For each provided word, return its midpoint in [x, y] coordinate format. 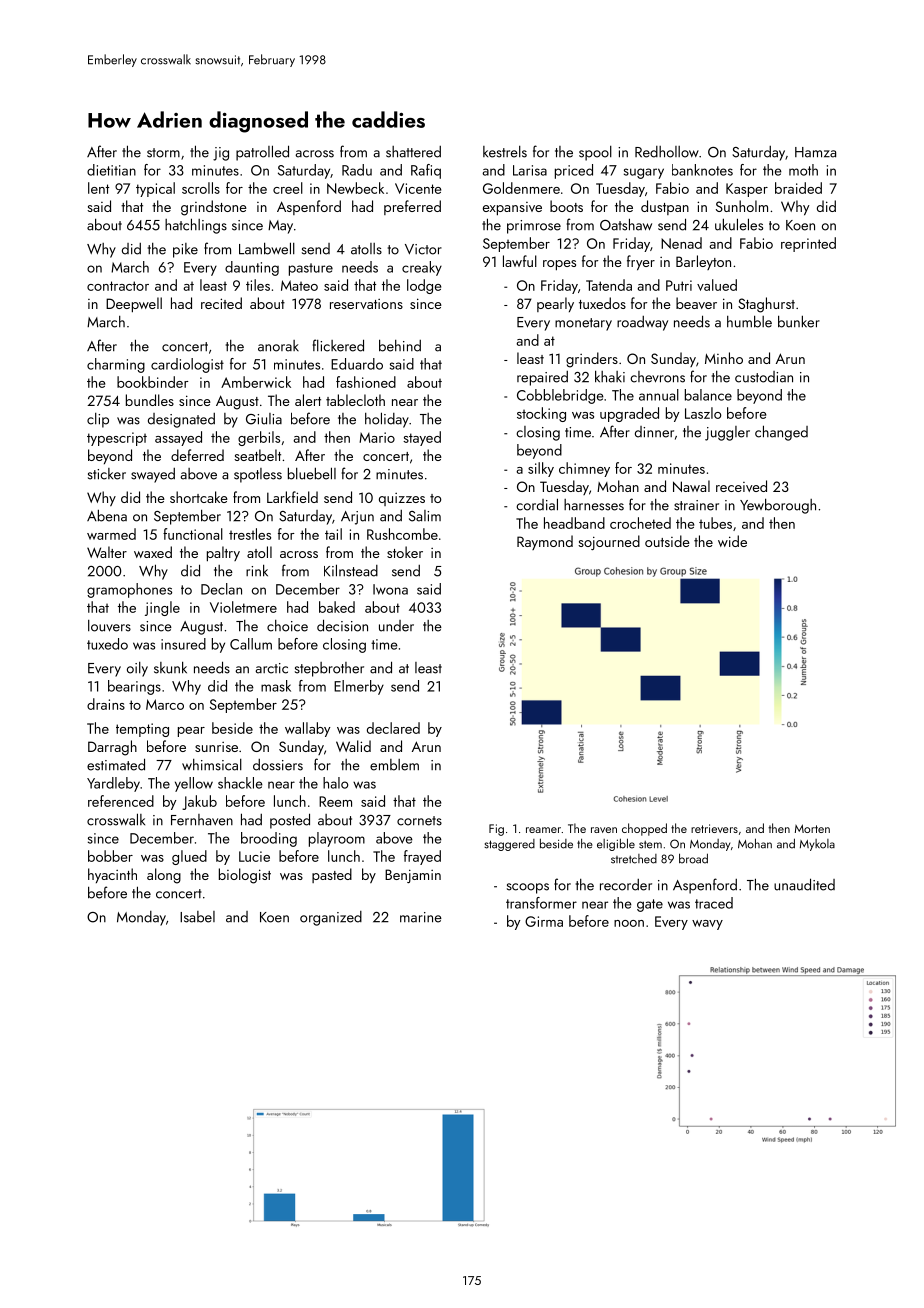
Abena [107, 515]
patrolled [262, 153]
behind [400, 345]
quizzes [402, 499]
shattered [413, 152]
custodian [764, 377]
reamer [543, 830]
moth [803, 170]
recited [221, 303]
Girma [544, 921]
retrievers [714, 828]
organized [331, 918]
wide [732, 541]
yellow [194, 784]
